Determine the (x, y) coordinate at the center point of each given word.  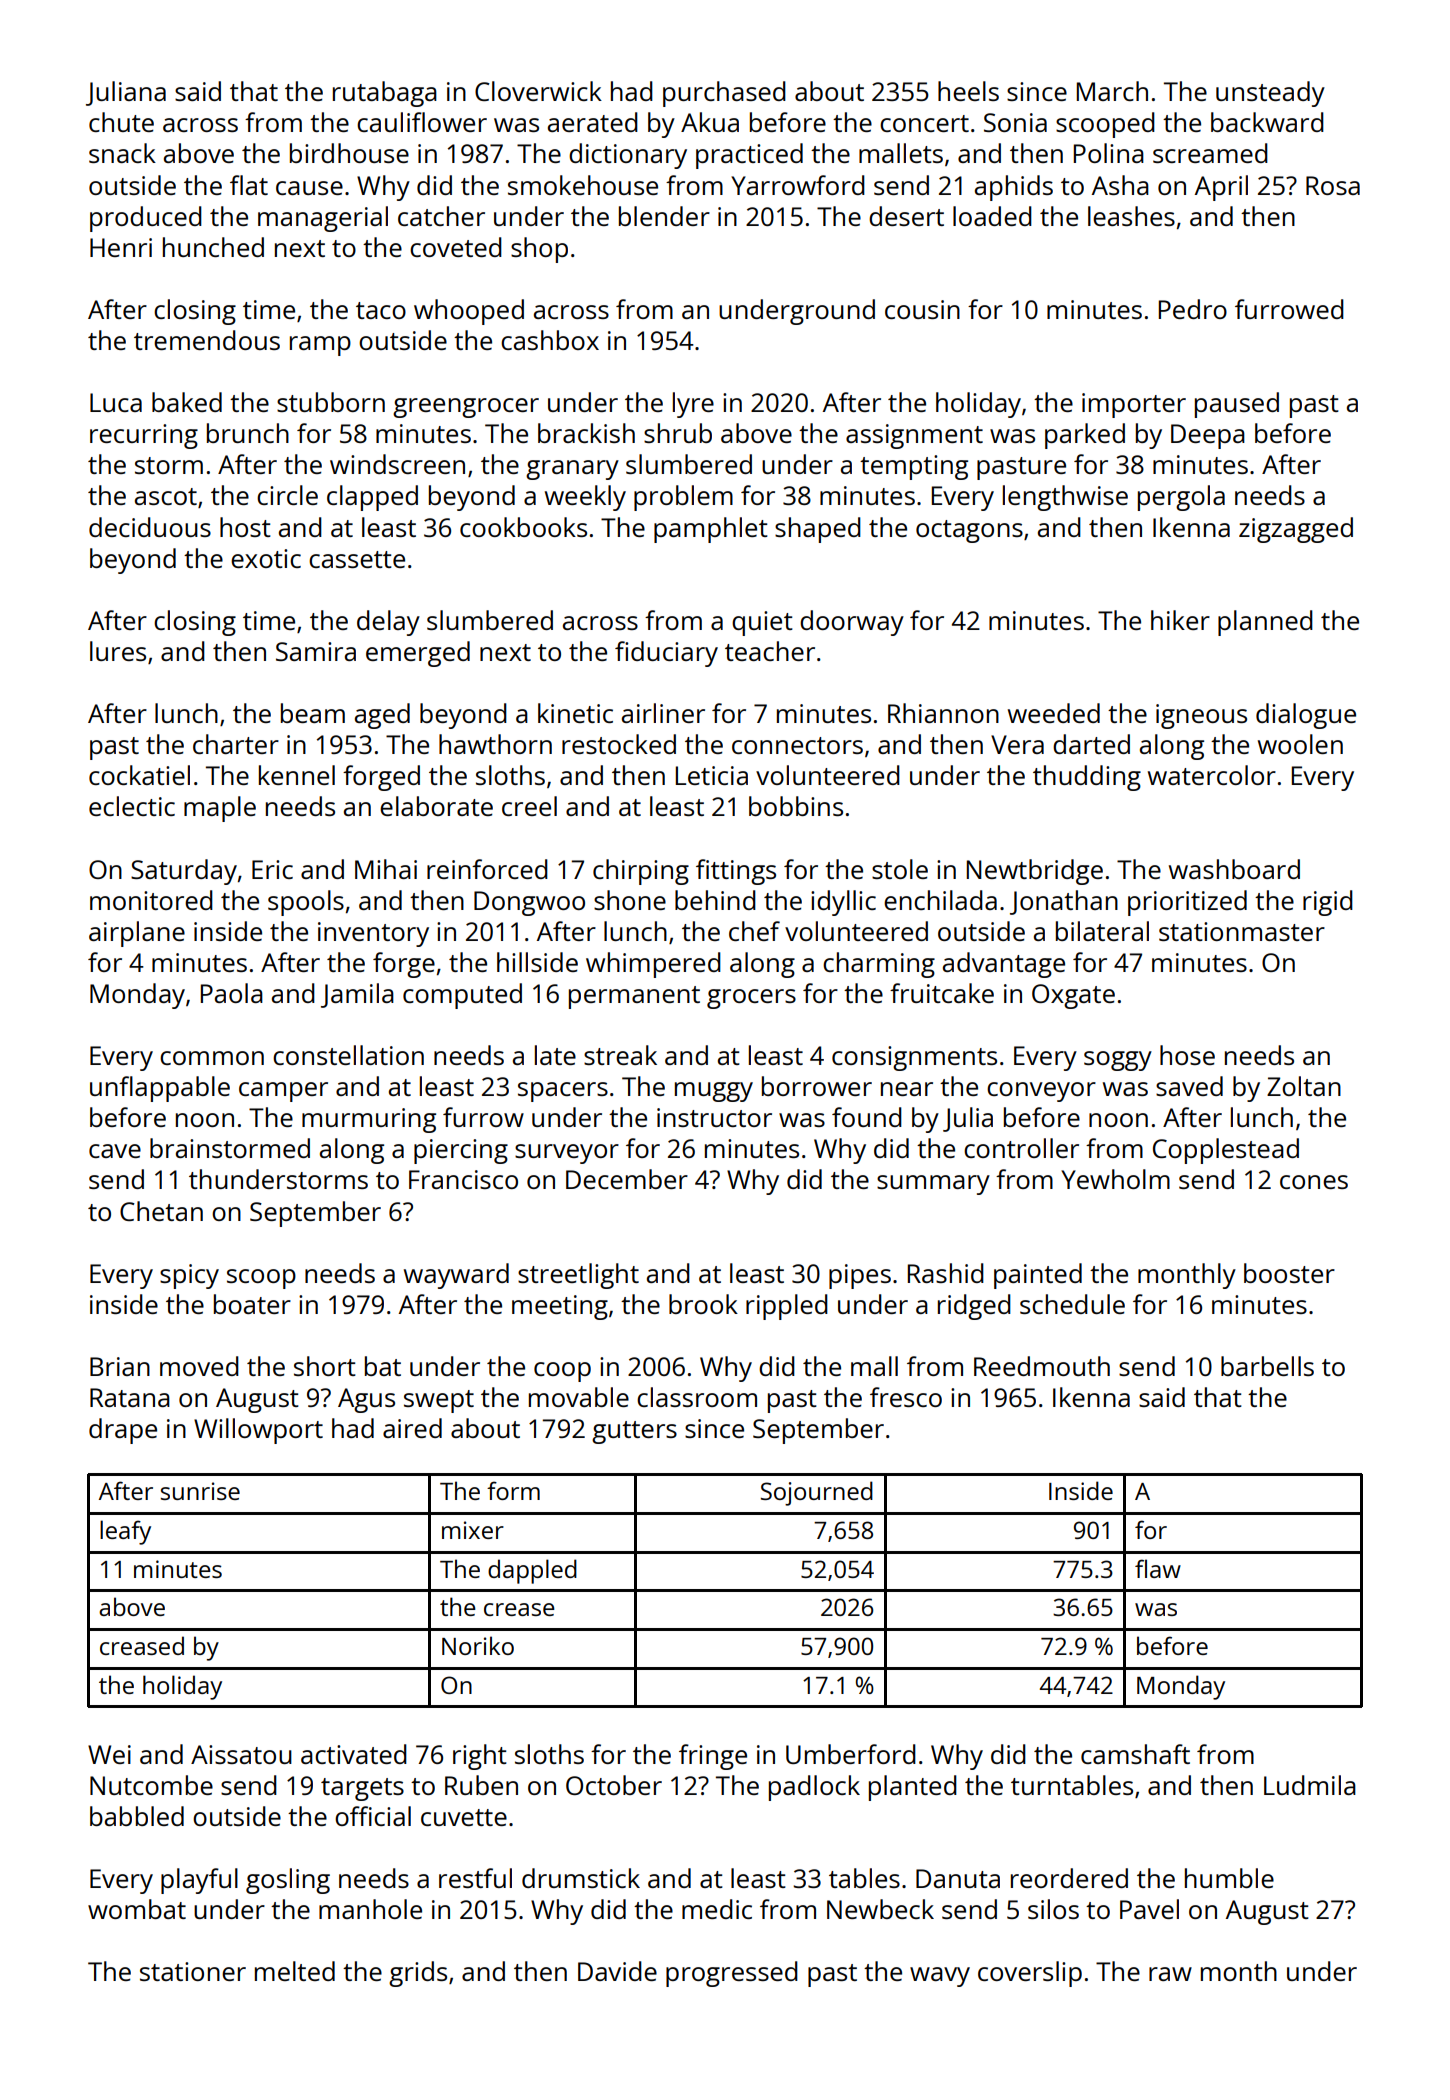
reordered (1069, 1878)
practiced (749, 156)
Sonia (1015, 122)
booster (1289, 1273)
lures (118, 651)
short (325, 1366)
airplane (137, 934)
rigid (1328, 903)
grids (418, 1974)
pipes (860, 1276)
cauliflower (422, 122)
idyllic (843, 903)
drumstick (581, 1878)
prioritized (1187, 903)
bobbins (796, 806)
